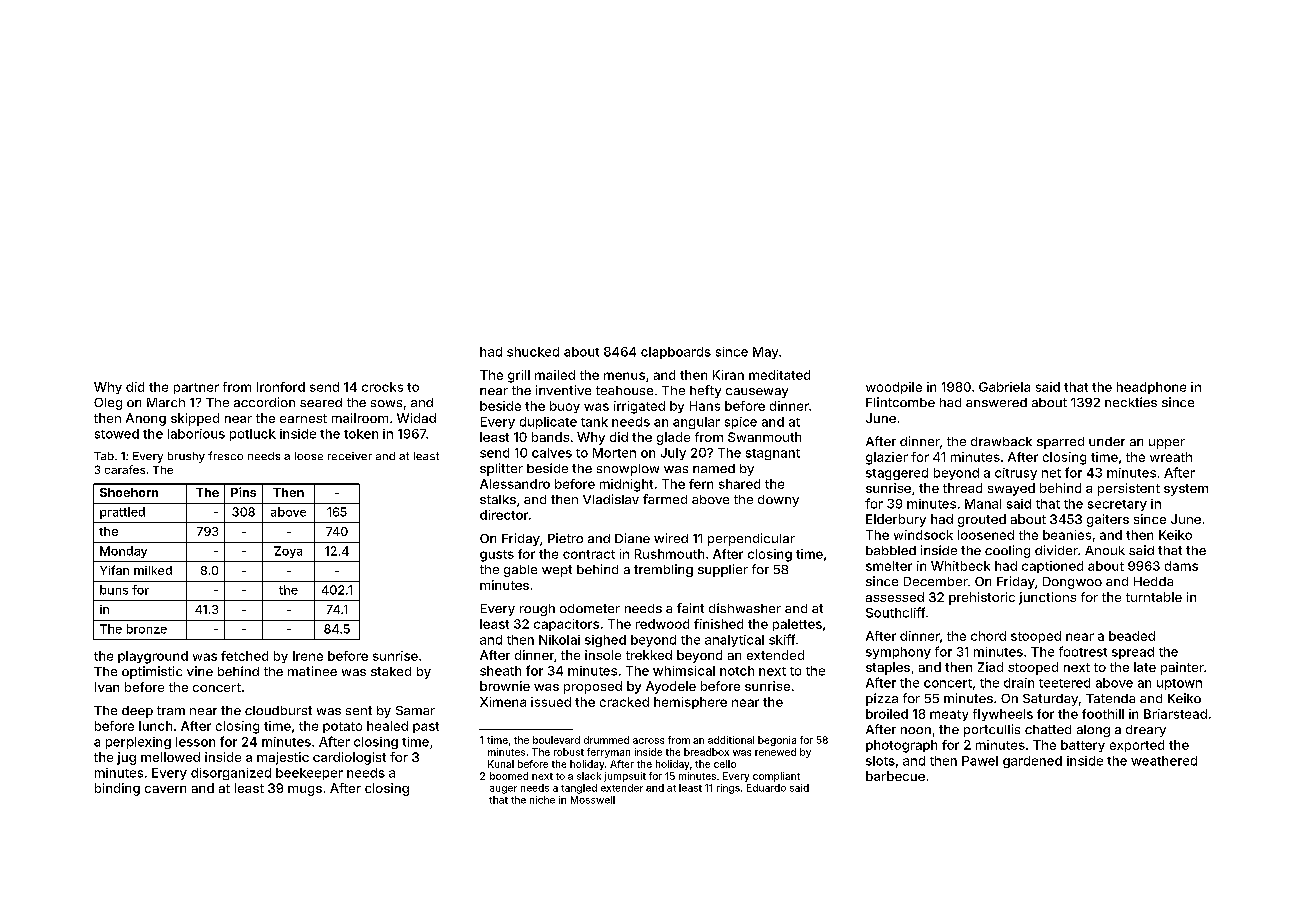 This screenshot has width=1308, height=924. Describe the element at coordinates (565, 538) in the screenshot. I see `Pietro` at that location.
